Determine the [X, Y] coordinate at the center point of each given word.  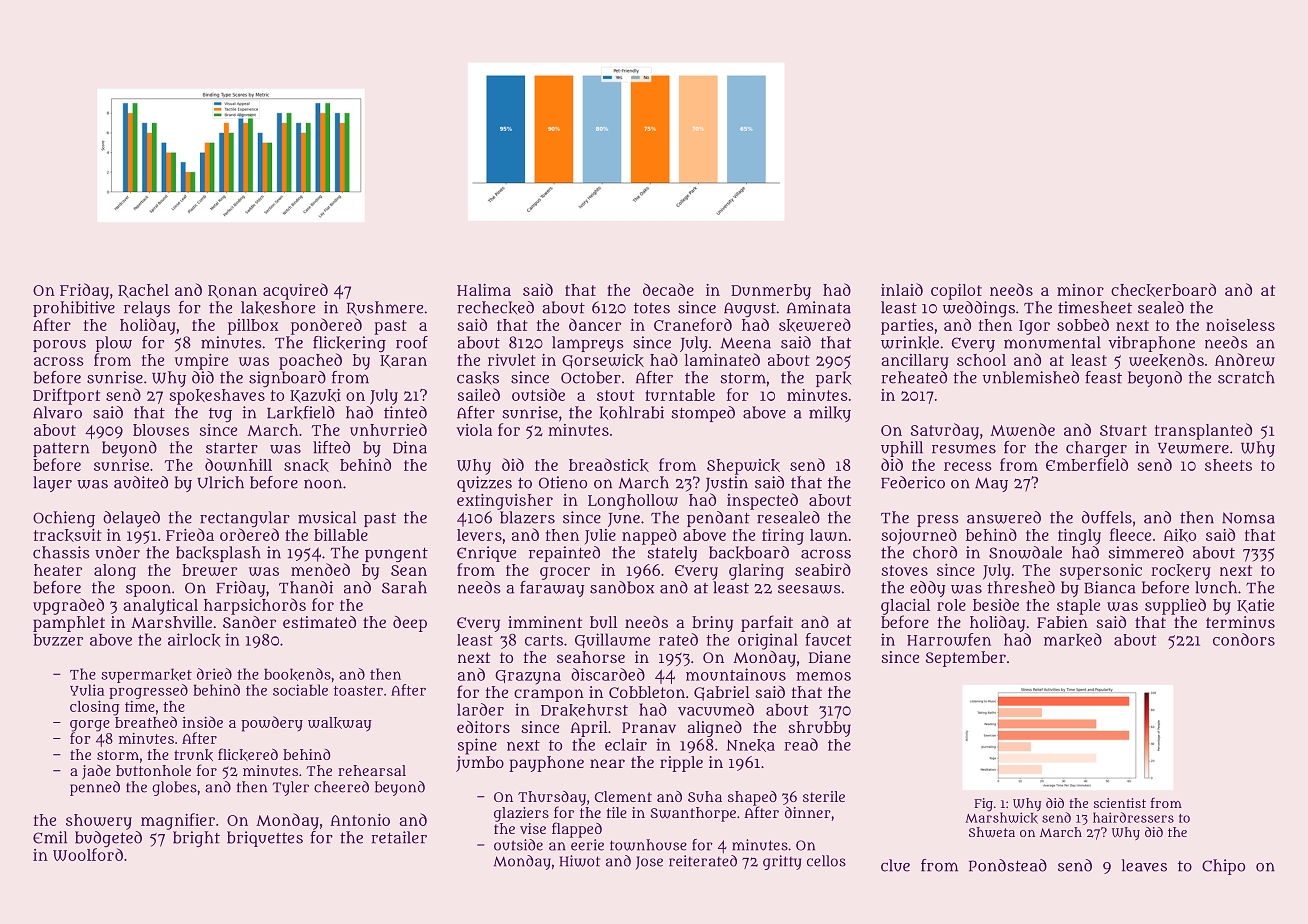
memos [823, 676]
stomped [703, 414]
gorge [90, 726]
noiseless [1240, 325]
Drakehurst [584, 710]
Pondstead [1008, 865]
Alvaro [57, 412]
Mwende [1022, 429]
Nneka [751, 745]
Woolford [88, 854]
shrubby [819, 729]
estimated [319, 622]
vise [533, 828]
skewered [815, 325]
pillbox [253, 327]
